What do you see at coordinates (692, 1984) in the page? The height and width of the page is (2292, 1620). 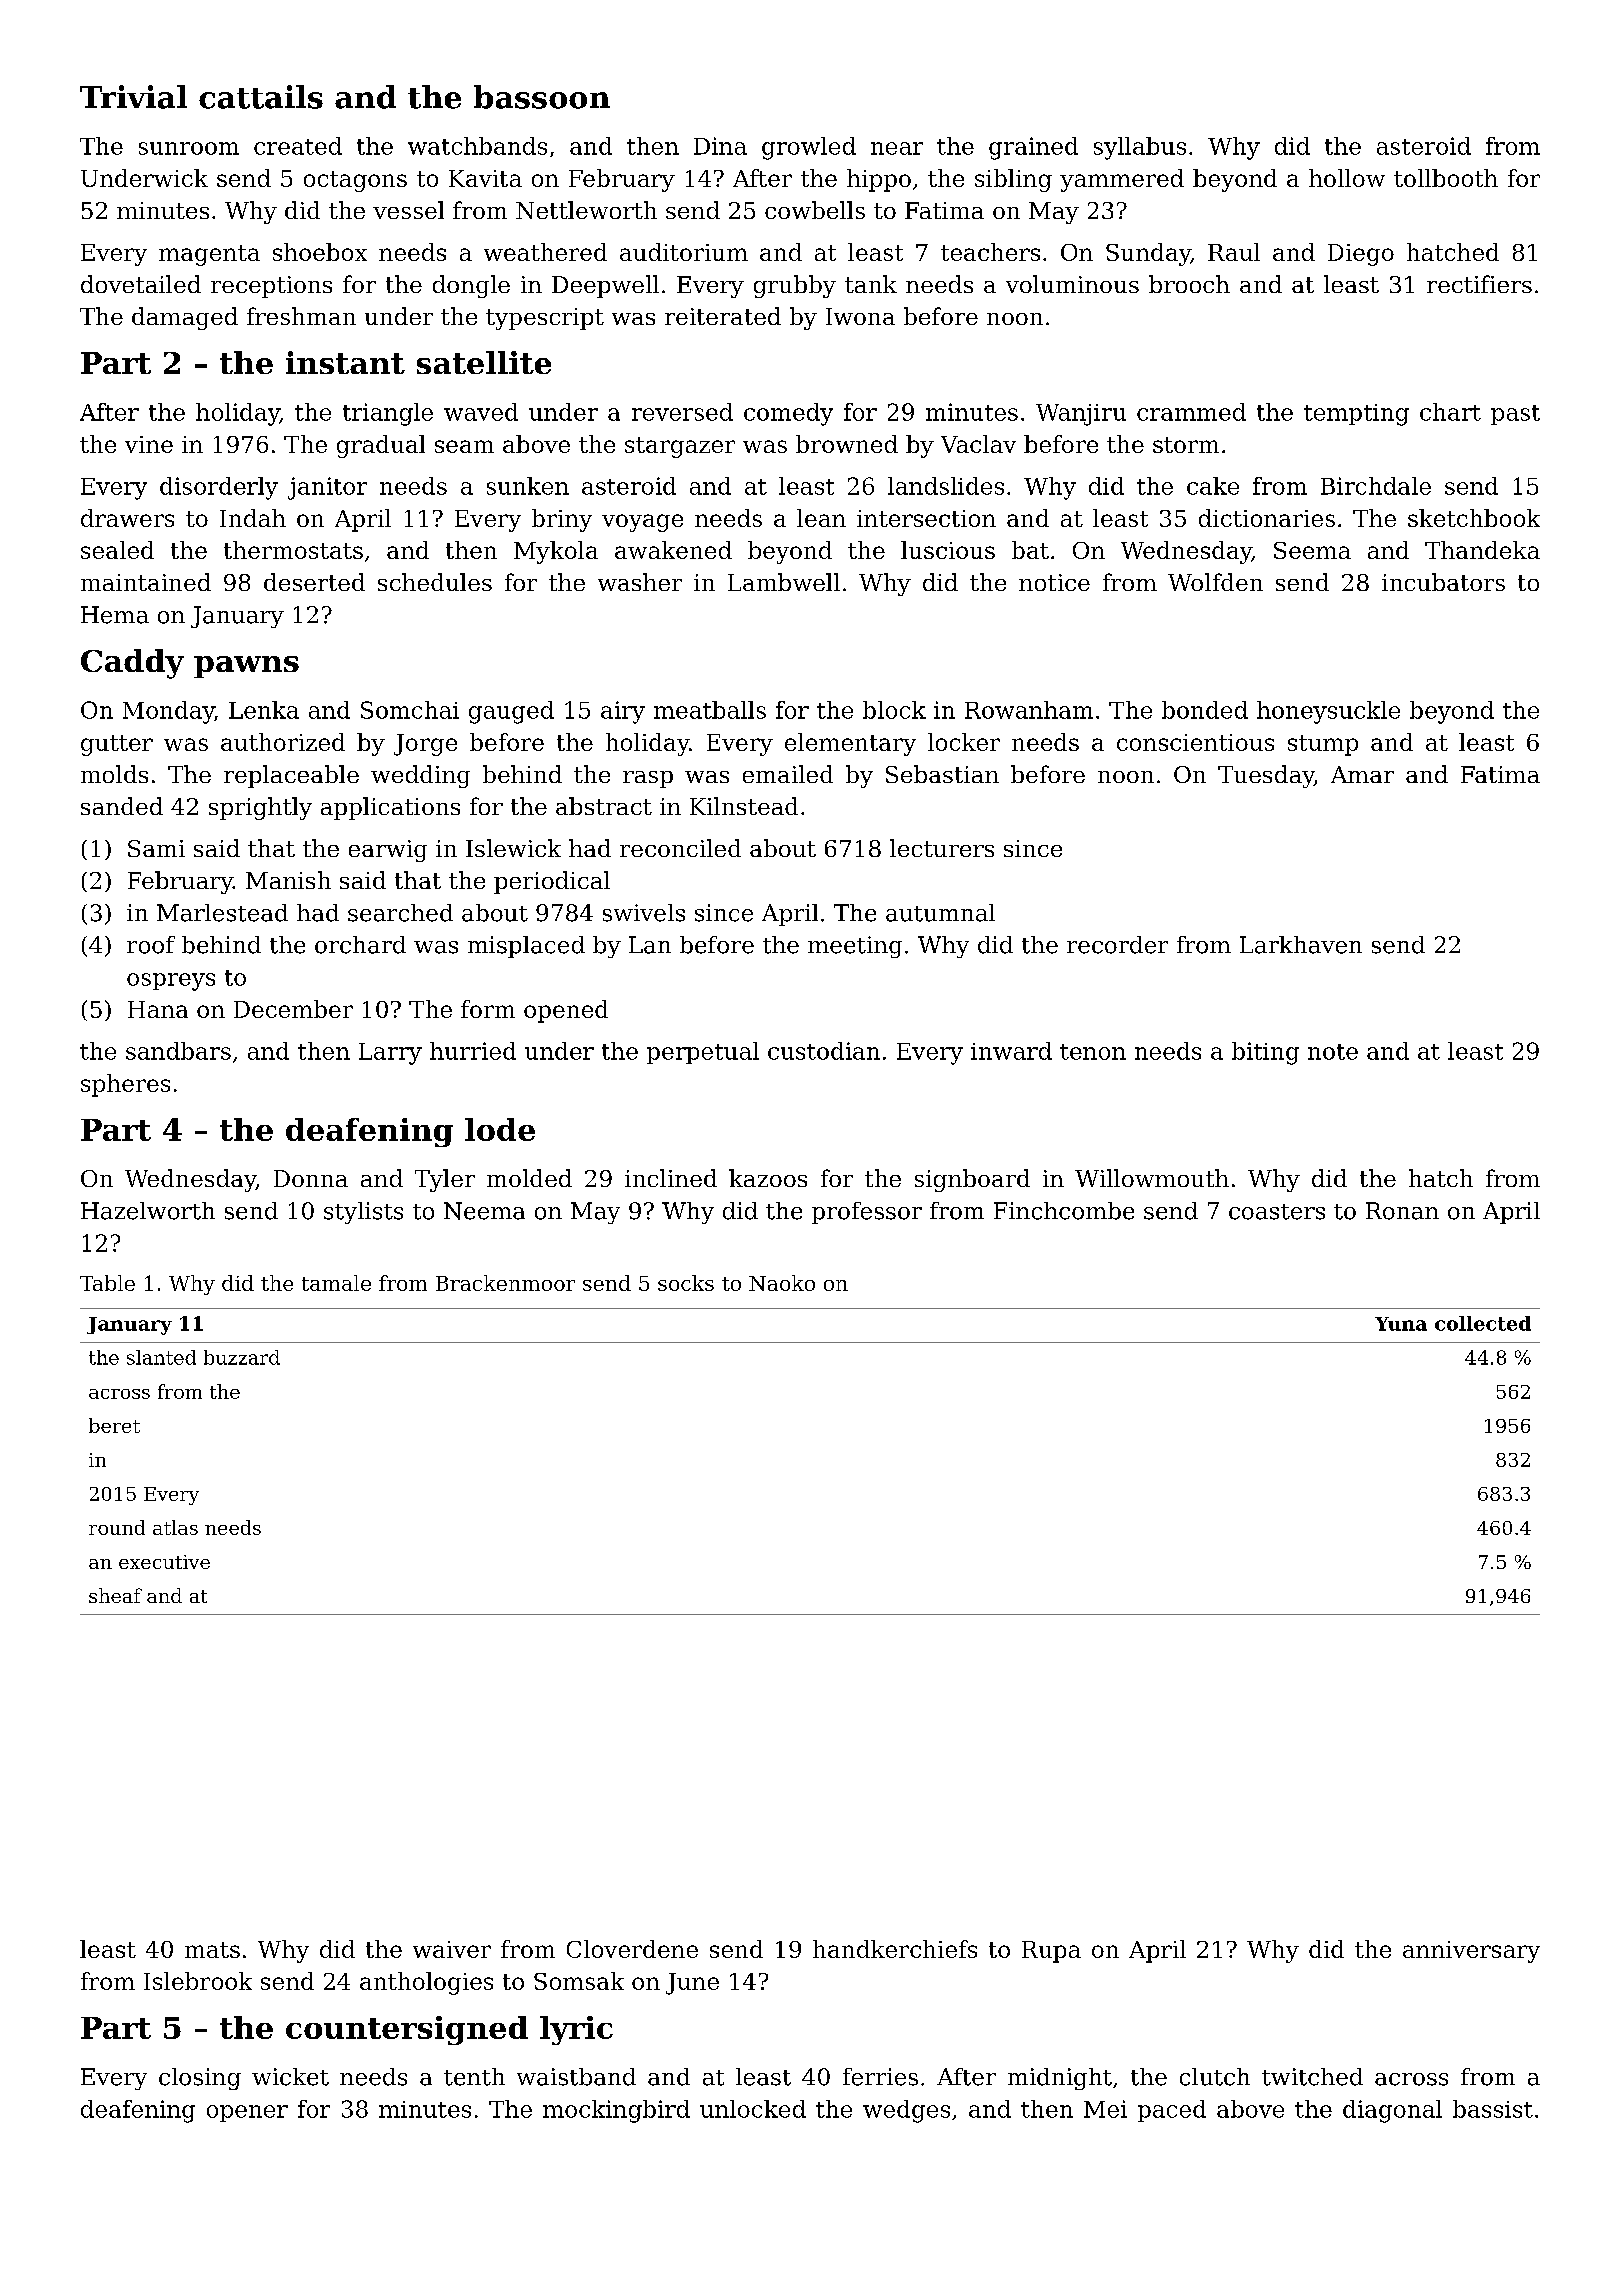 I see `June` at bounding box center [692, 1984].
